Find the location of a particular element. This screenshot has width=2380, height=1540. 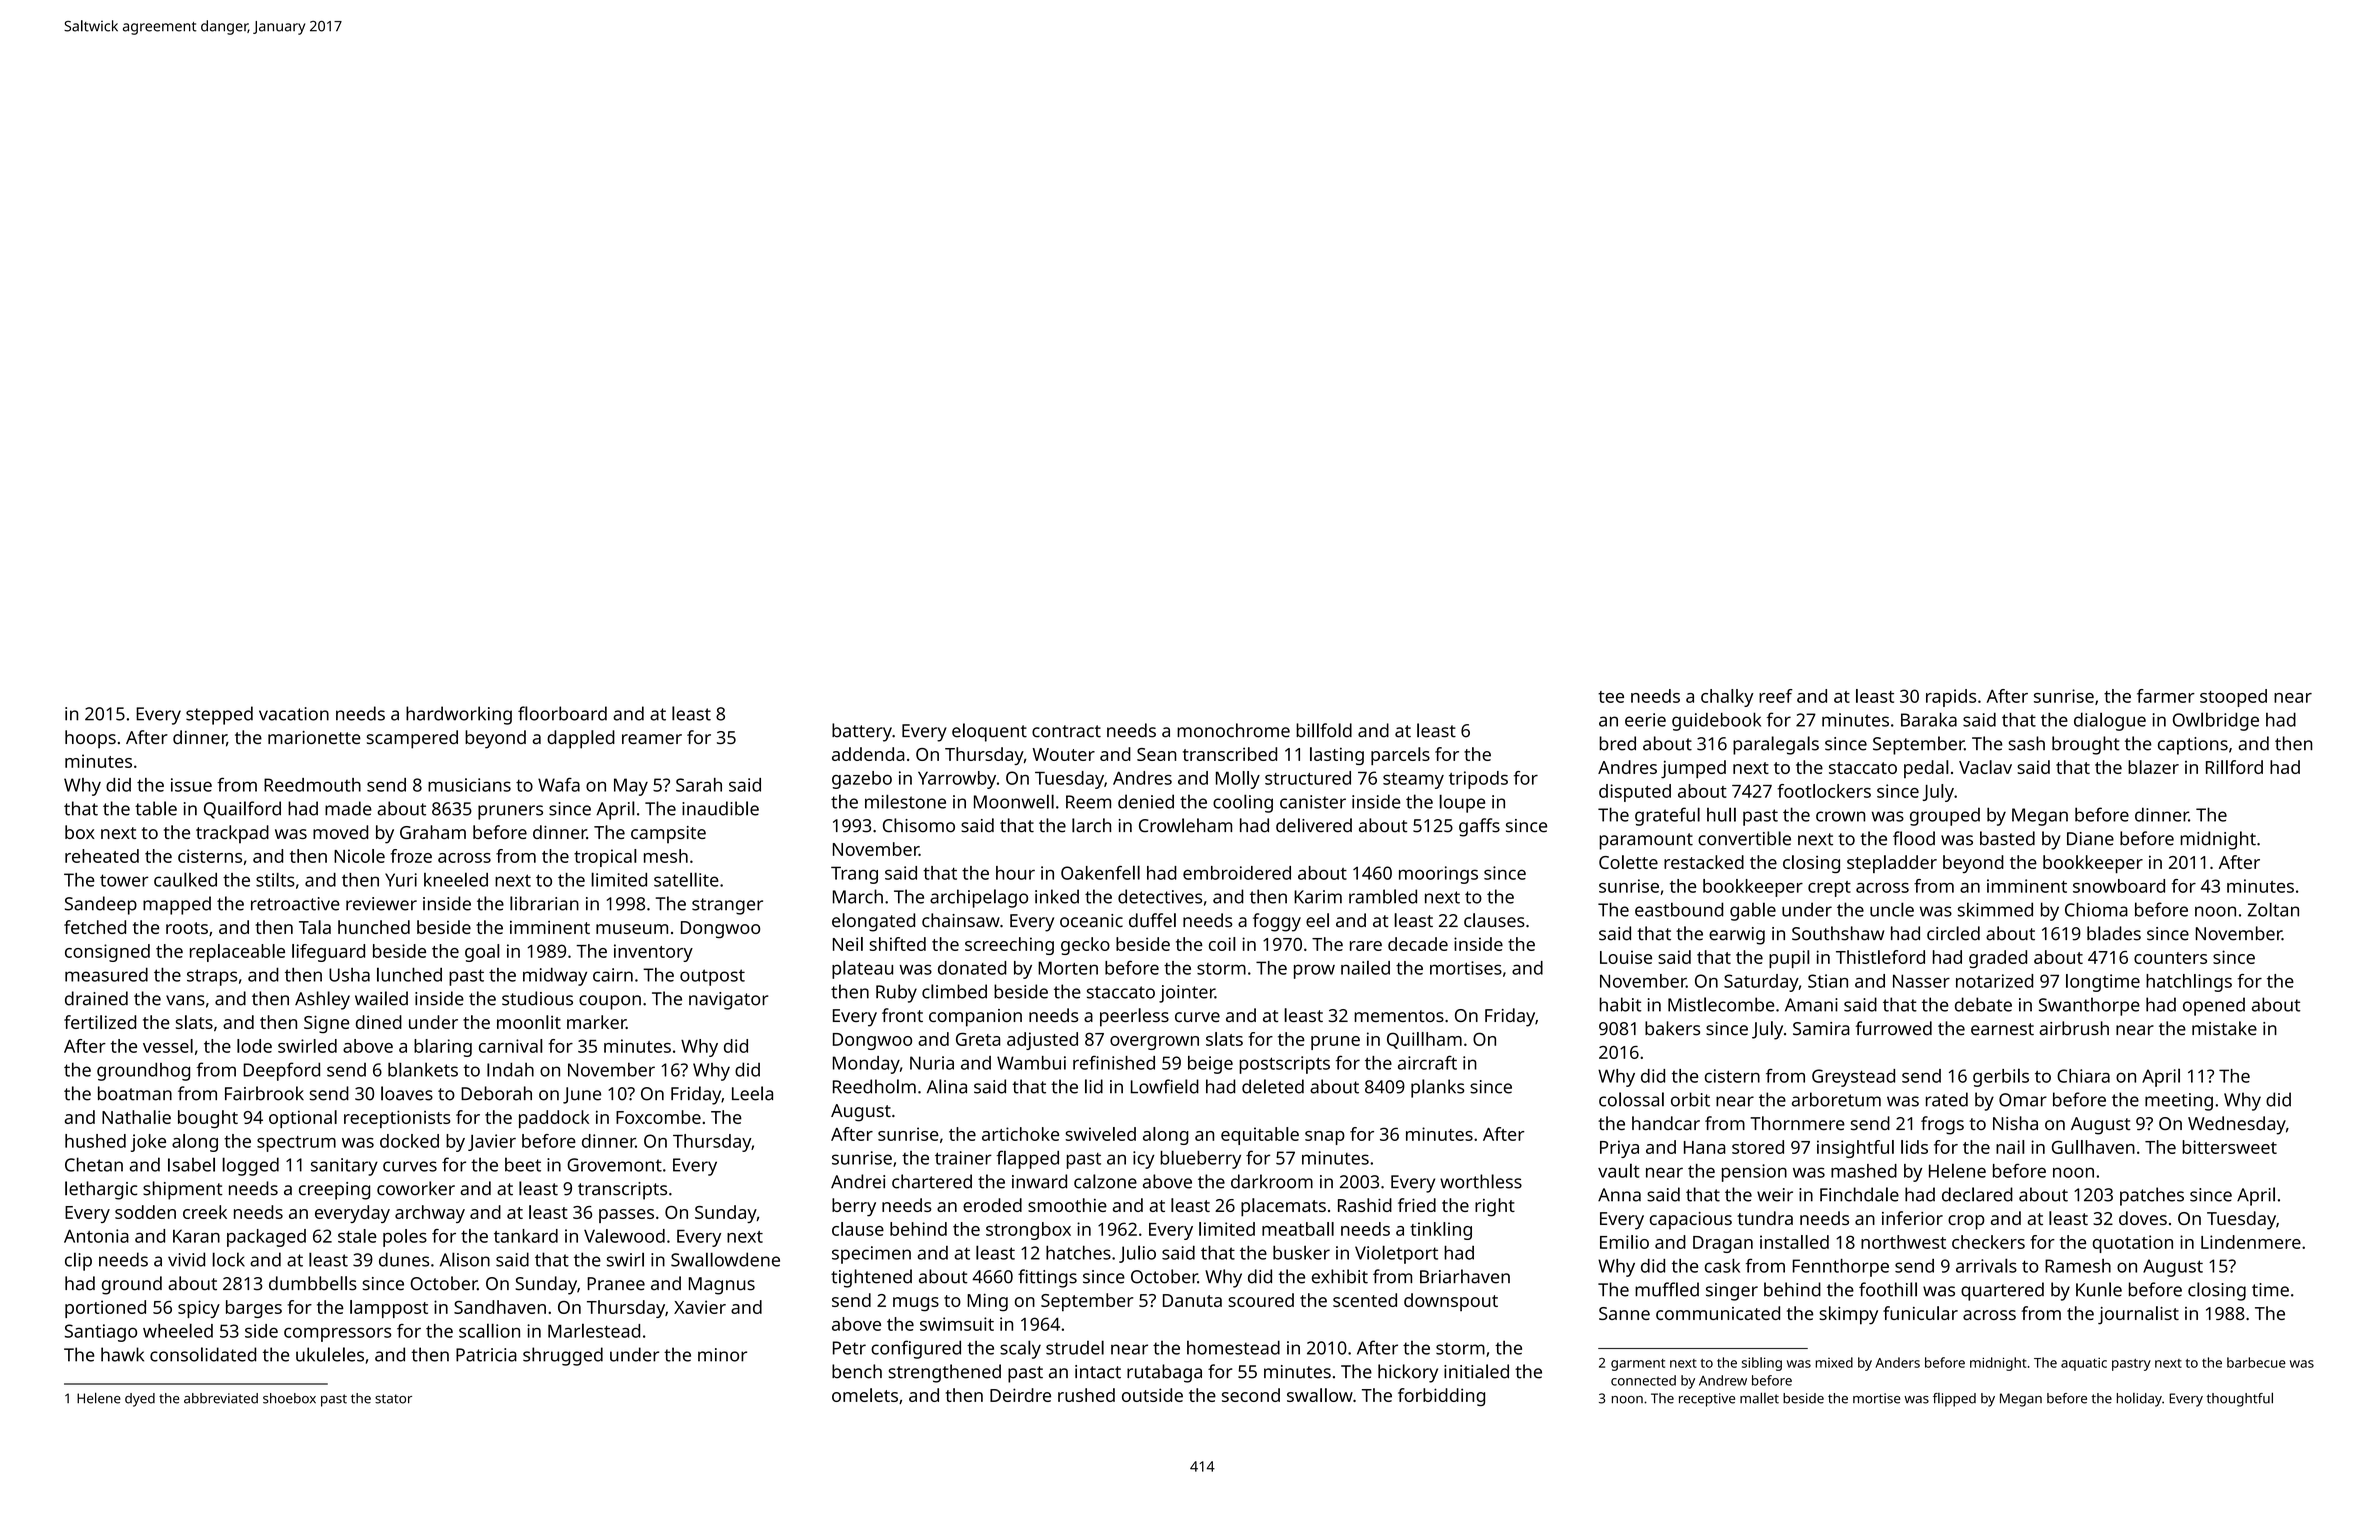

arrivals is located at coordinates (1986, 1265).
